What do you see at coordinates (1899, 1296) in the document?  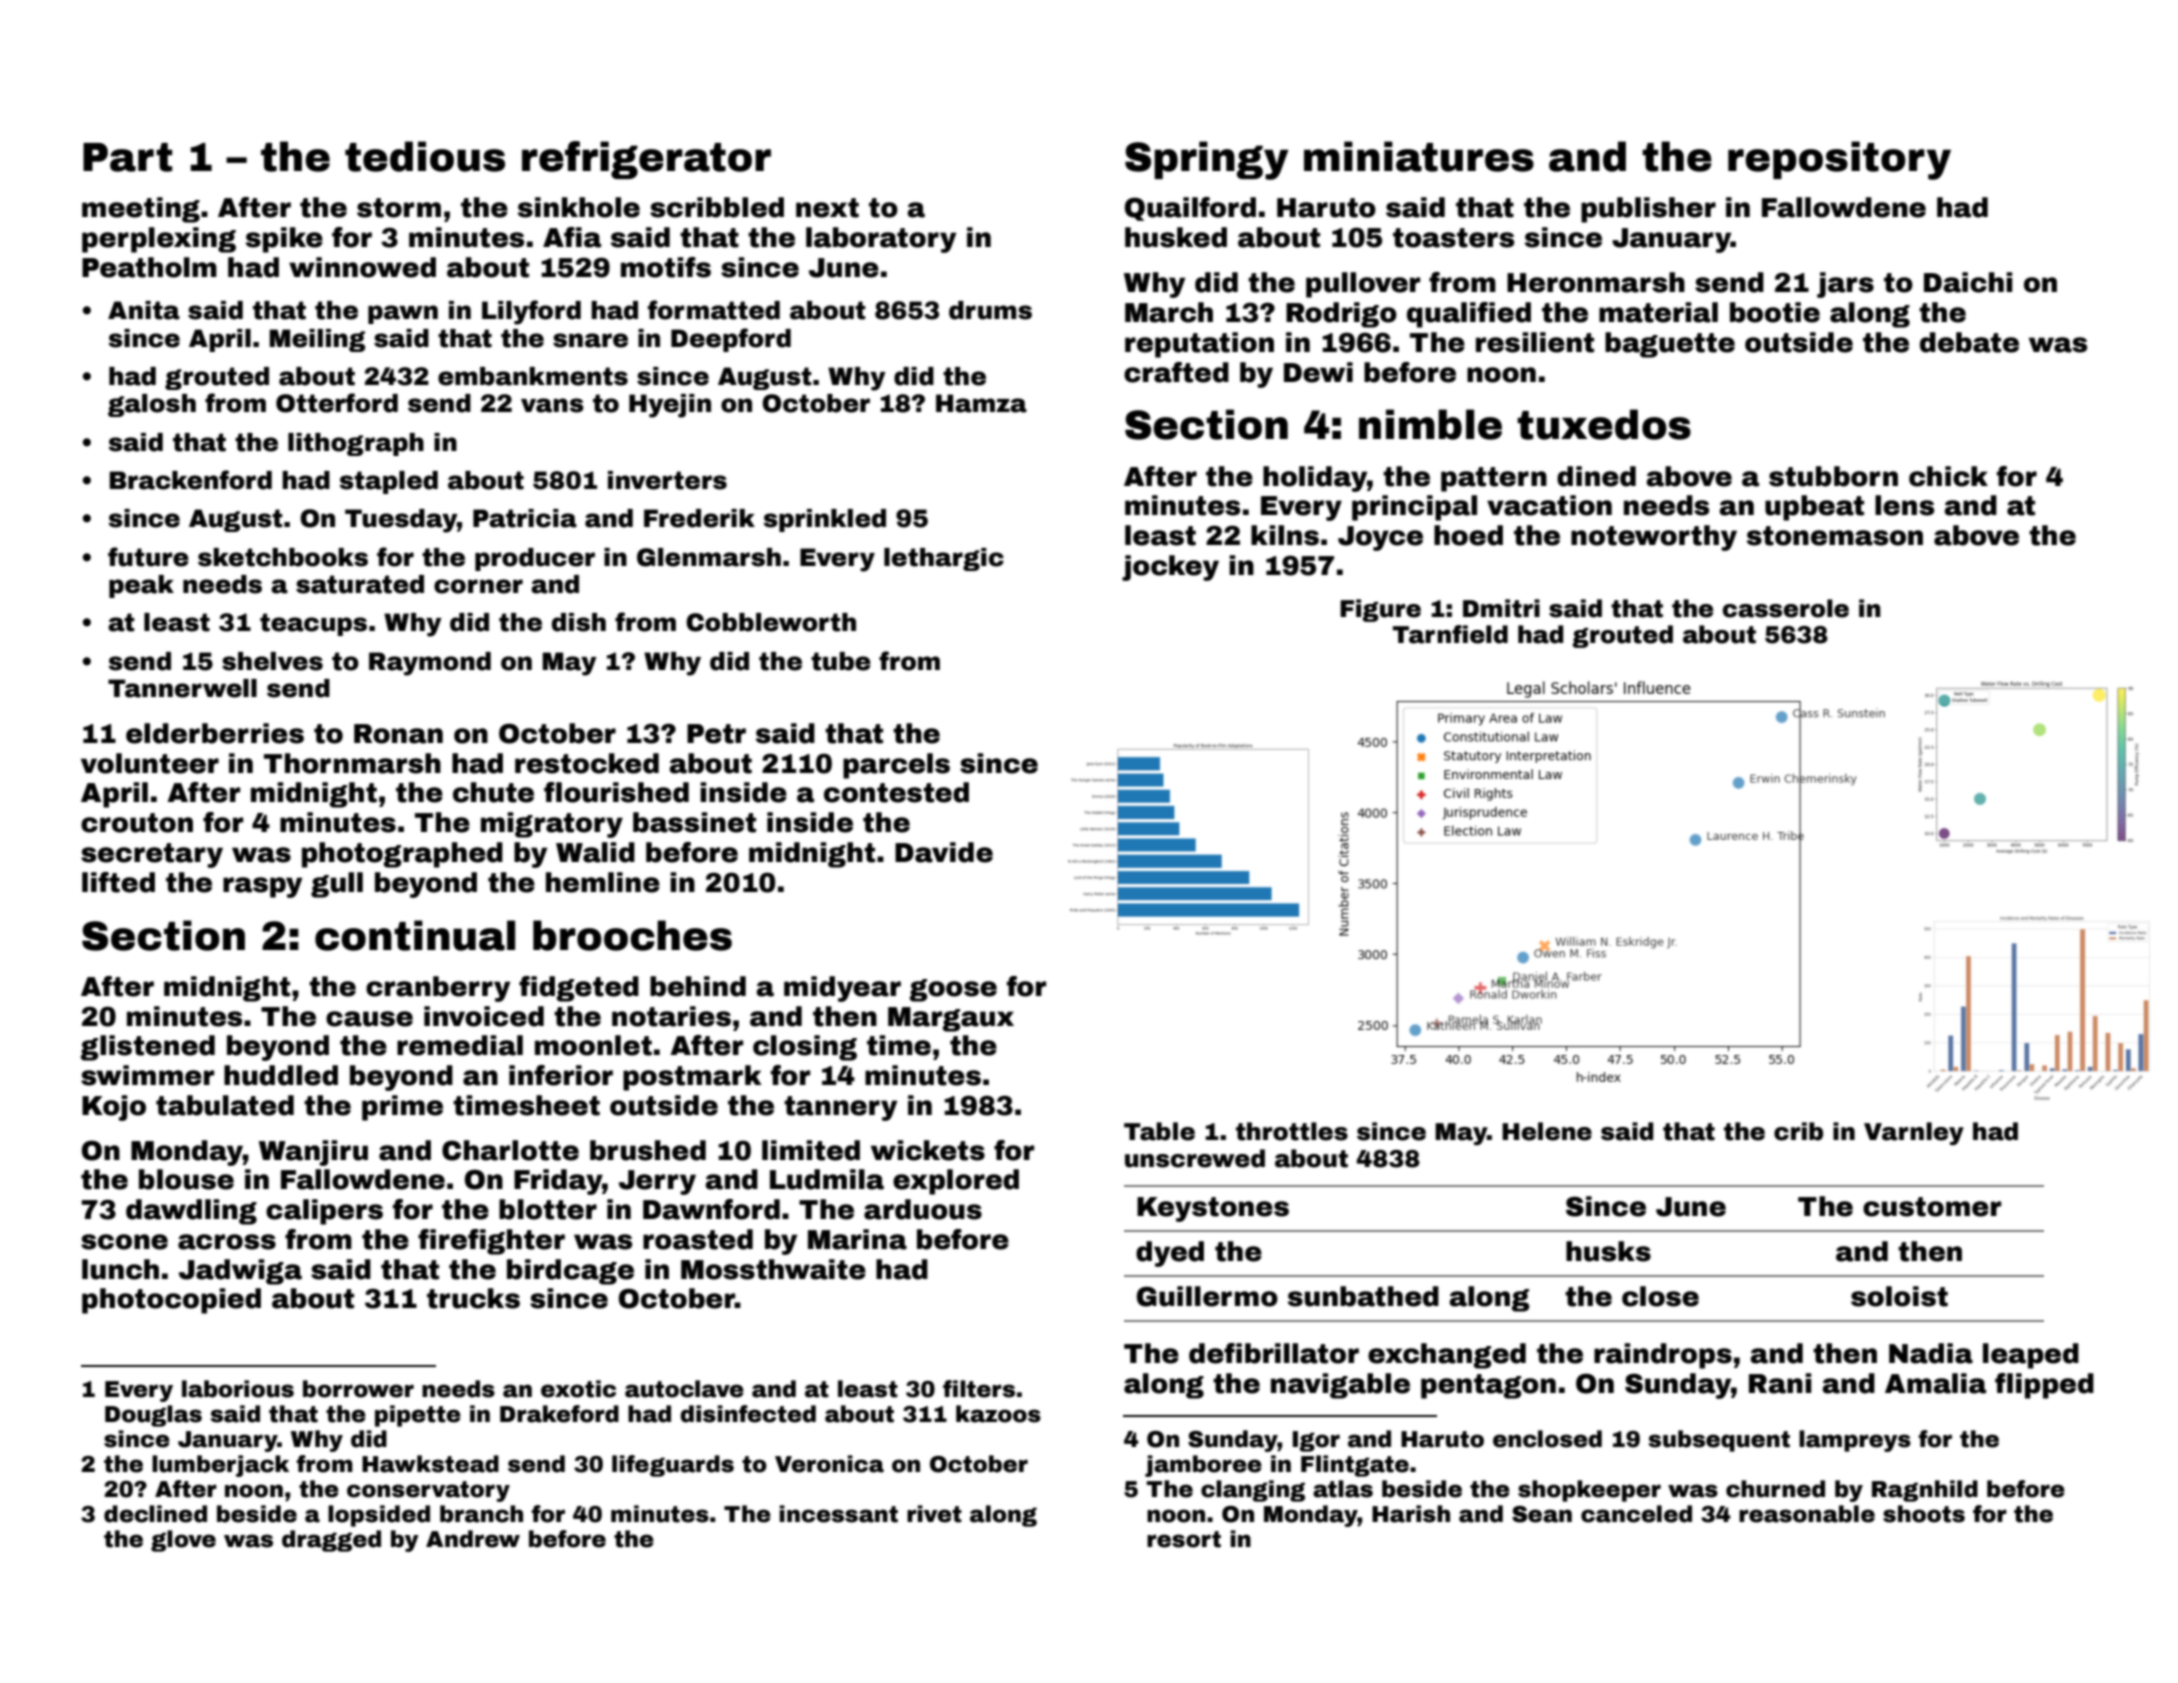 I see `soloist` at bounding box center [1899, 1296].
